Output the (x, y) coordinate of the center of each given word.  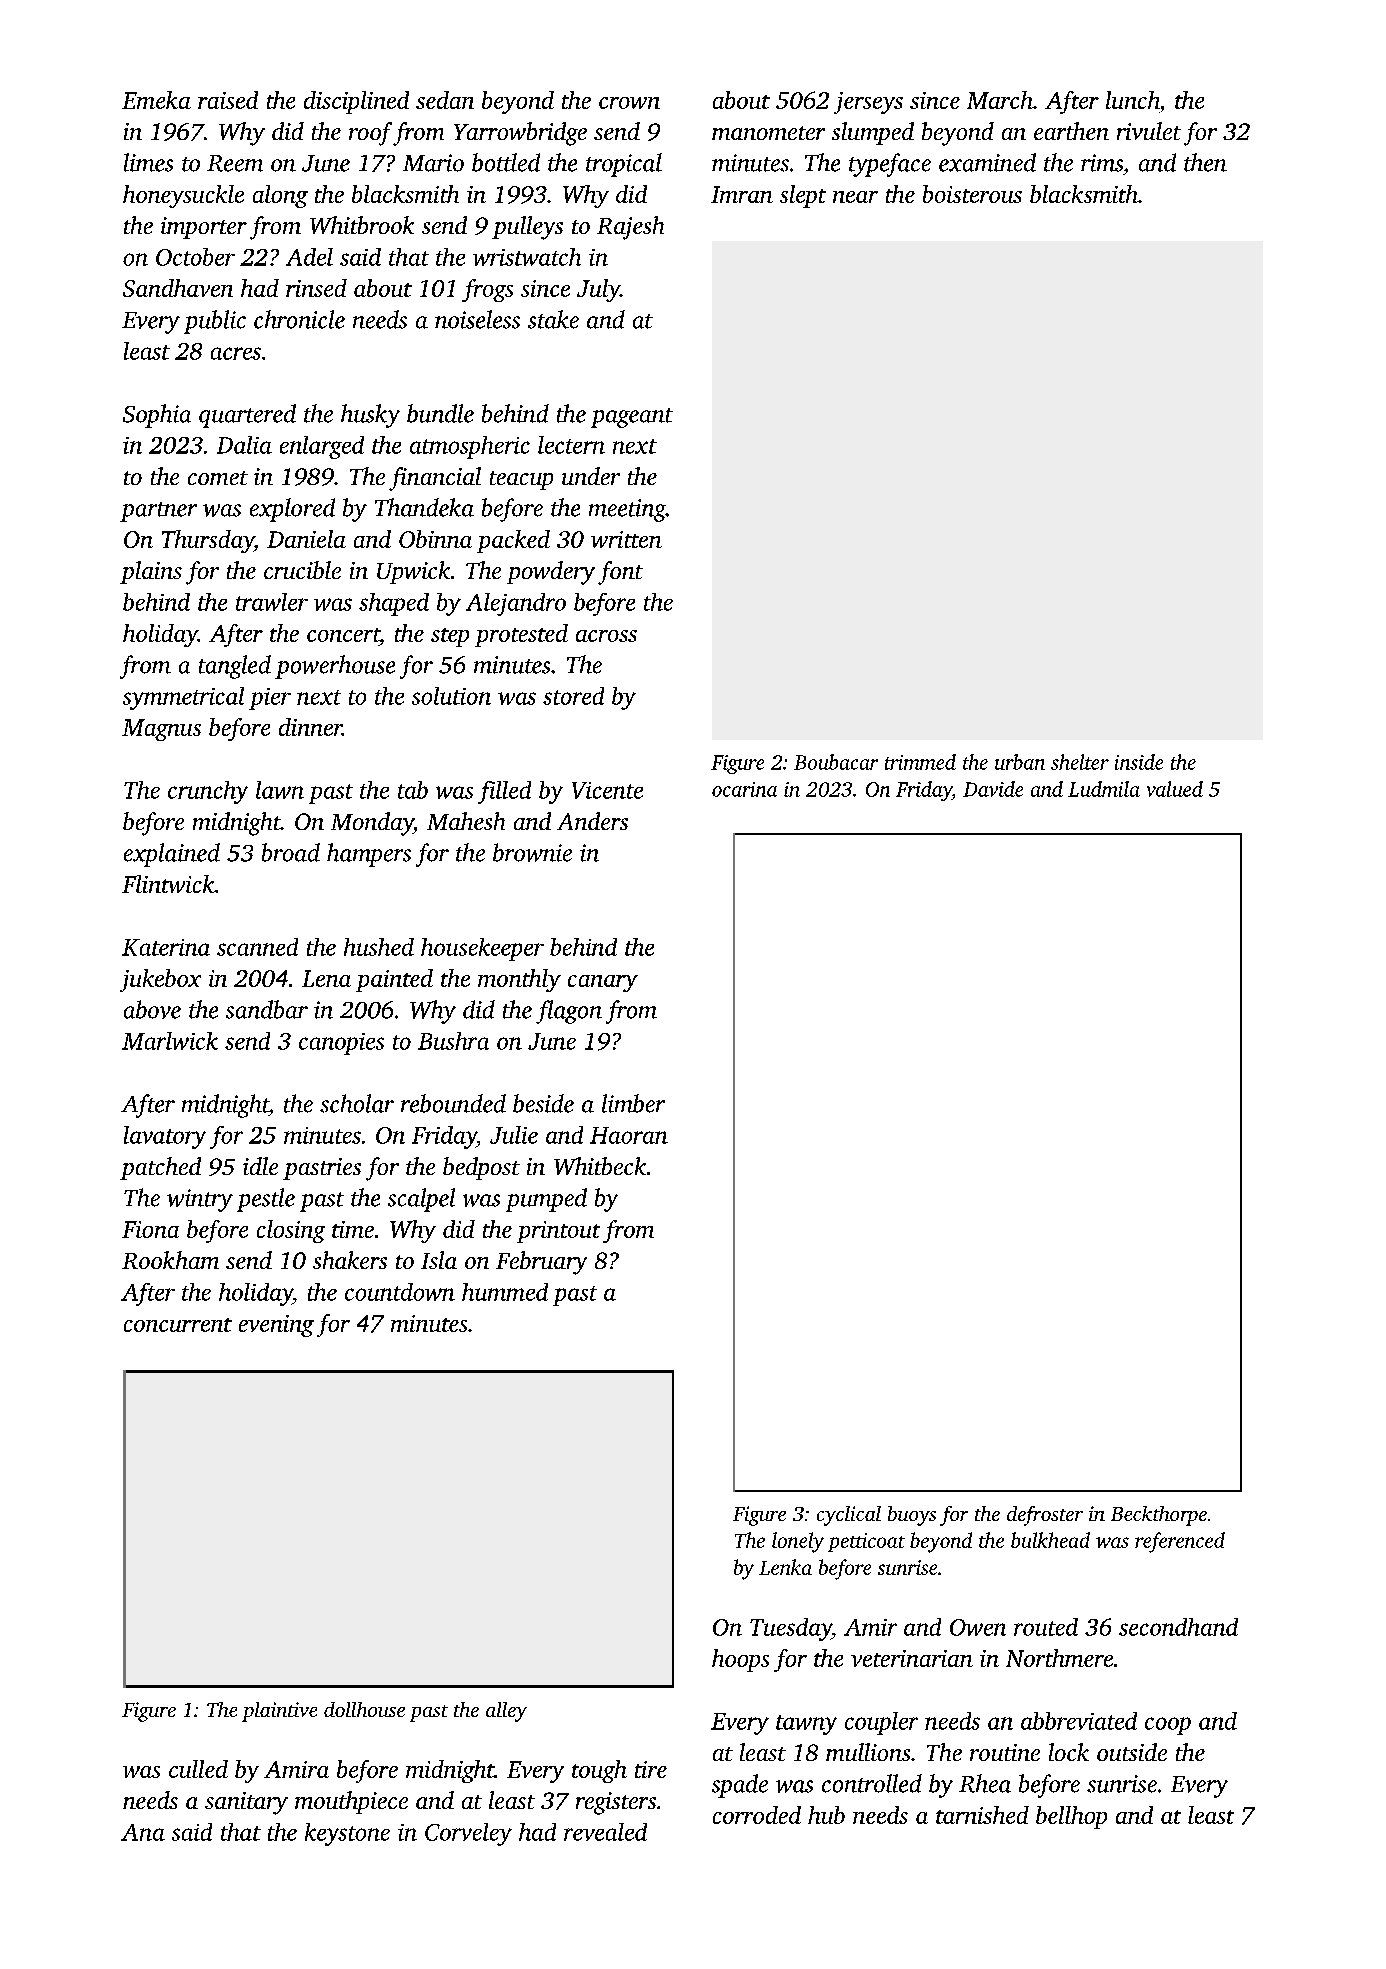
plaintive (279, 1712)
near (855, 197)
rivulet (1149, 131)
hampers (369, 855)
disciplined (356, 102)
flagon (569, 1012)
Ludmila (1104, 789)
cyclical (849, 1516)
